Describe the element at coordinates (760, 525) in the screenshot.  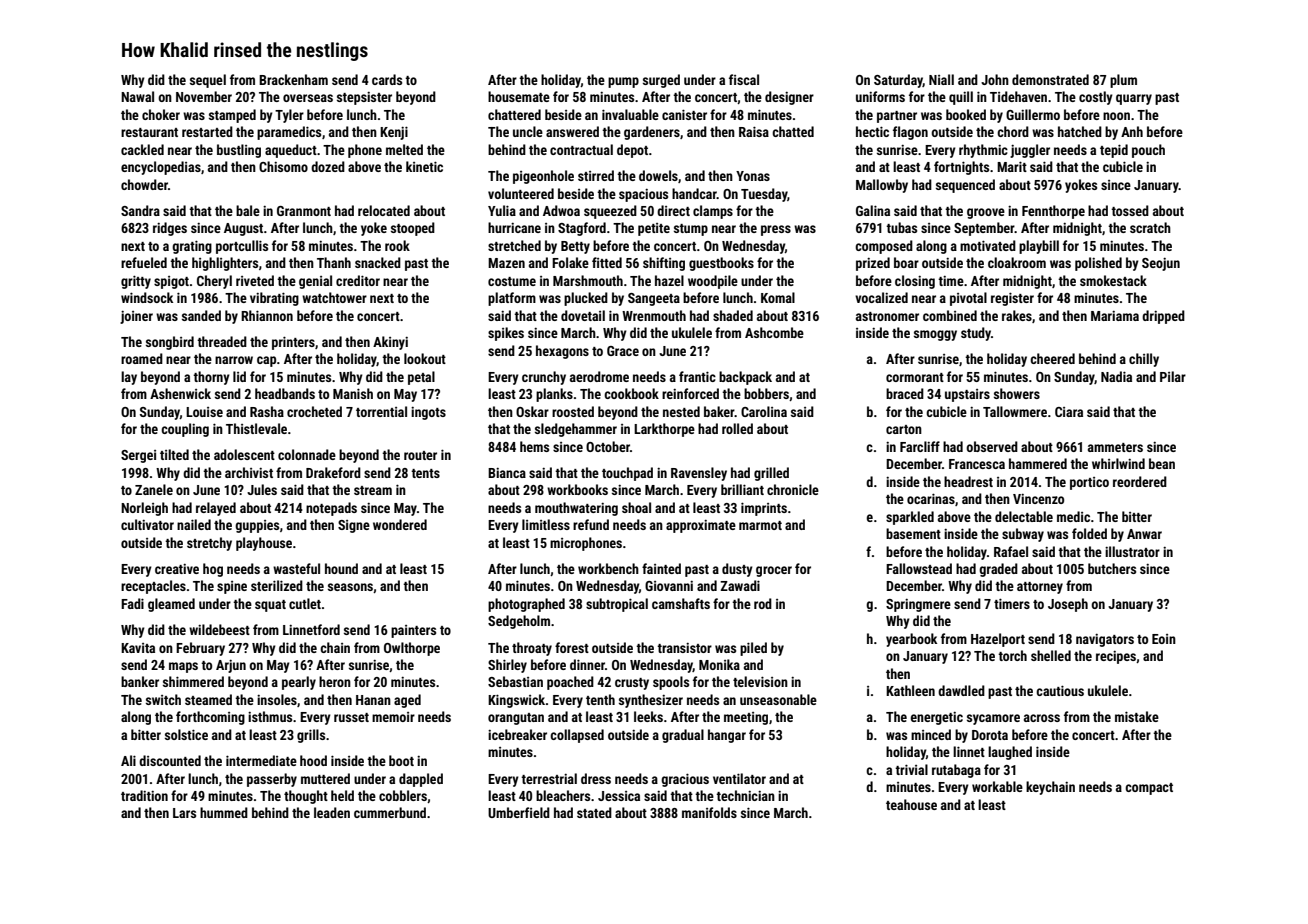
I see `marmot` at that location.
